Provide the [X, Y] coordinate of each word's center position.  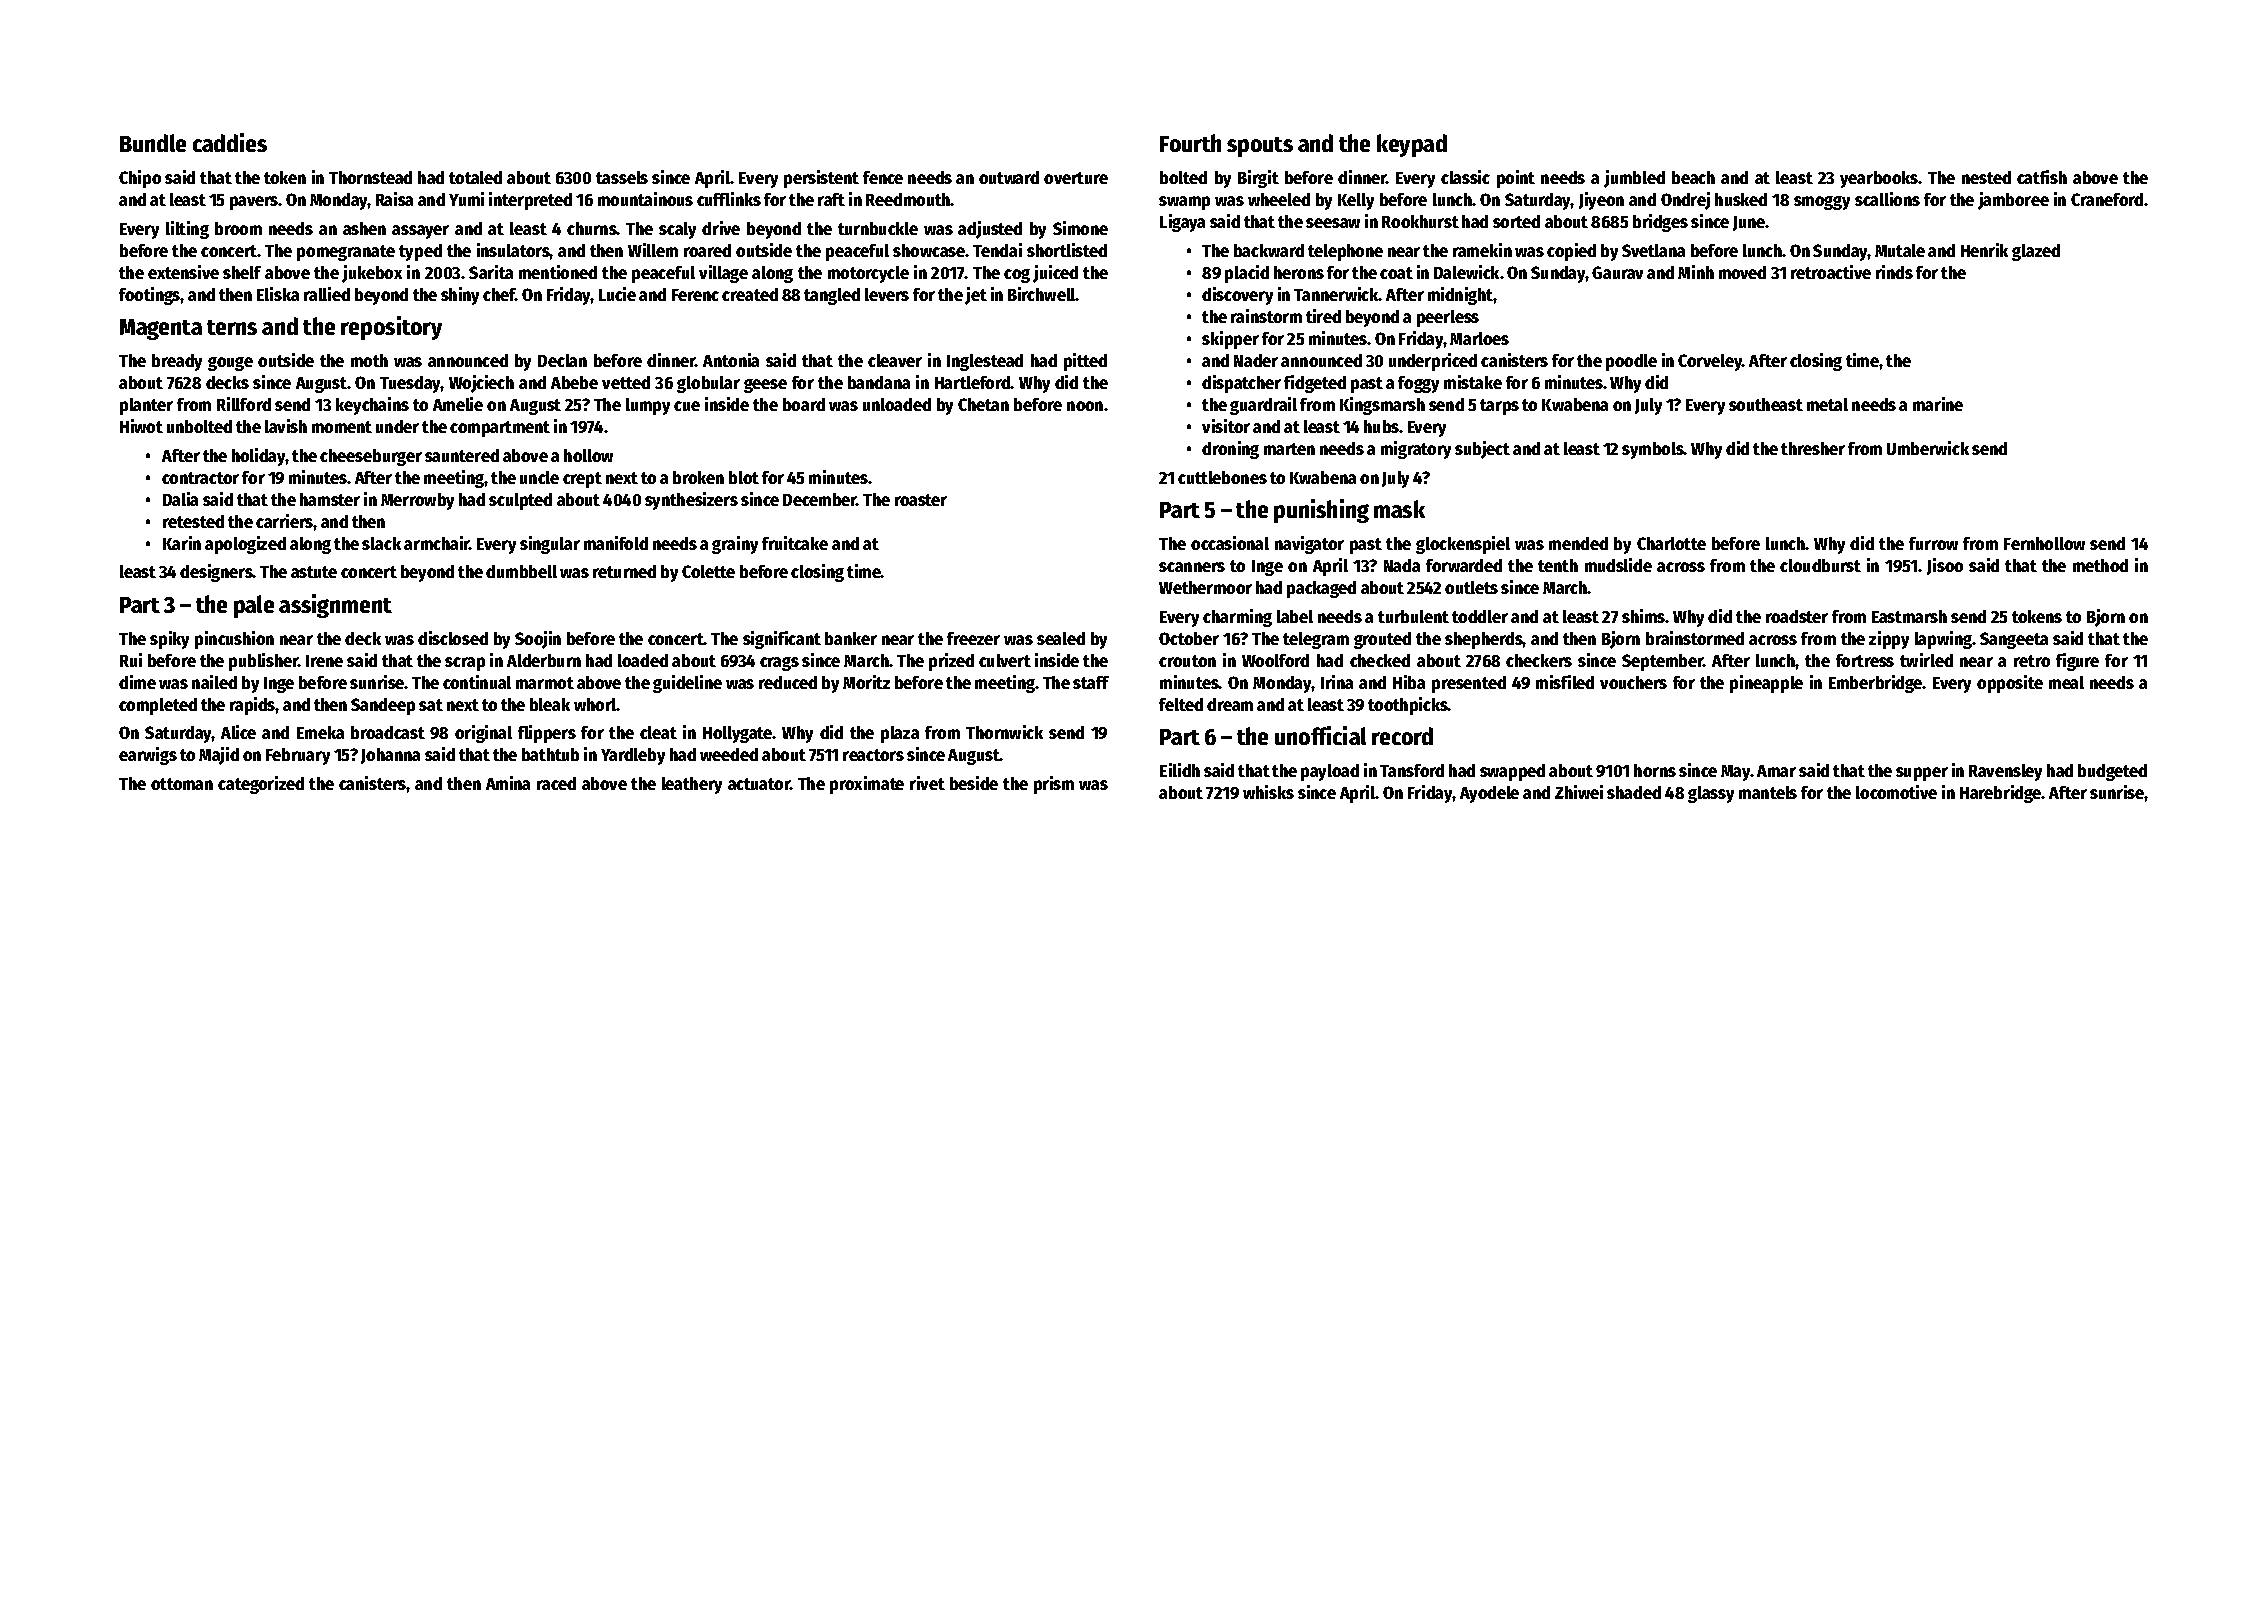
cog [1017, 276]
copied [1571, 252]
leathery [692, 785]
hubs [1381, 426]
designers [216, 573]
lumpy [648, 406]
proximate [867, 785]
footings [150, 296]
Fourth [1190, 143]
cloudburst [1820, 565]
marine [1938, 404]
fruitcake [795, 543]
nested [1986, 177]
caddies [230, 142]
